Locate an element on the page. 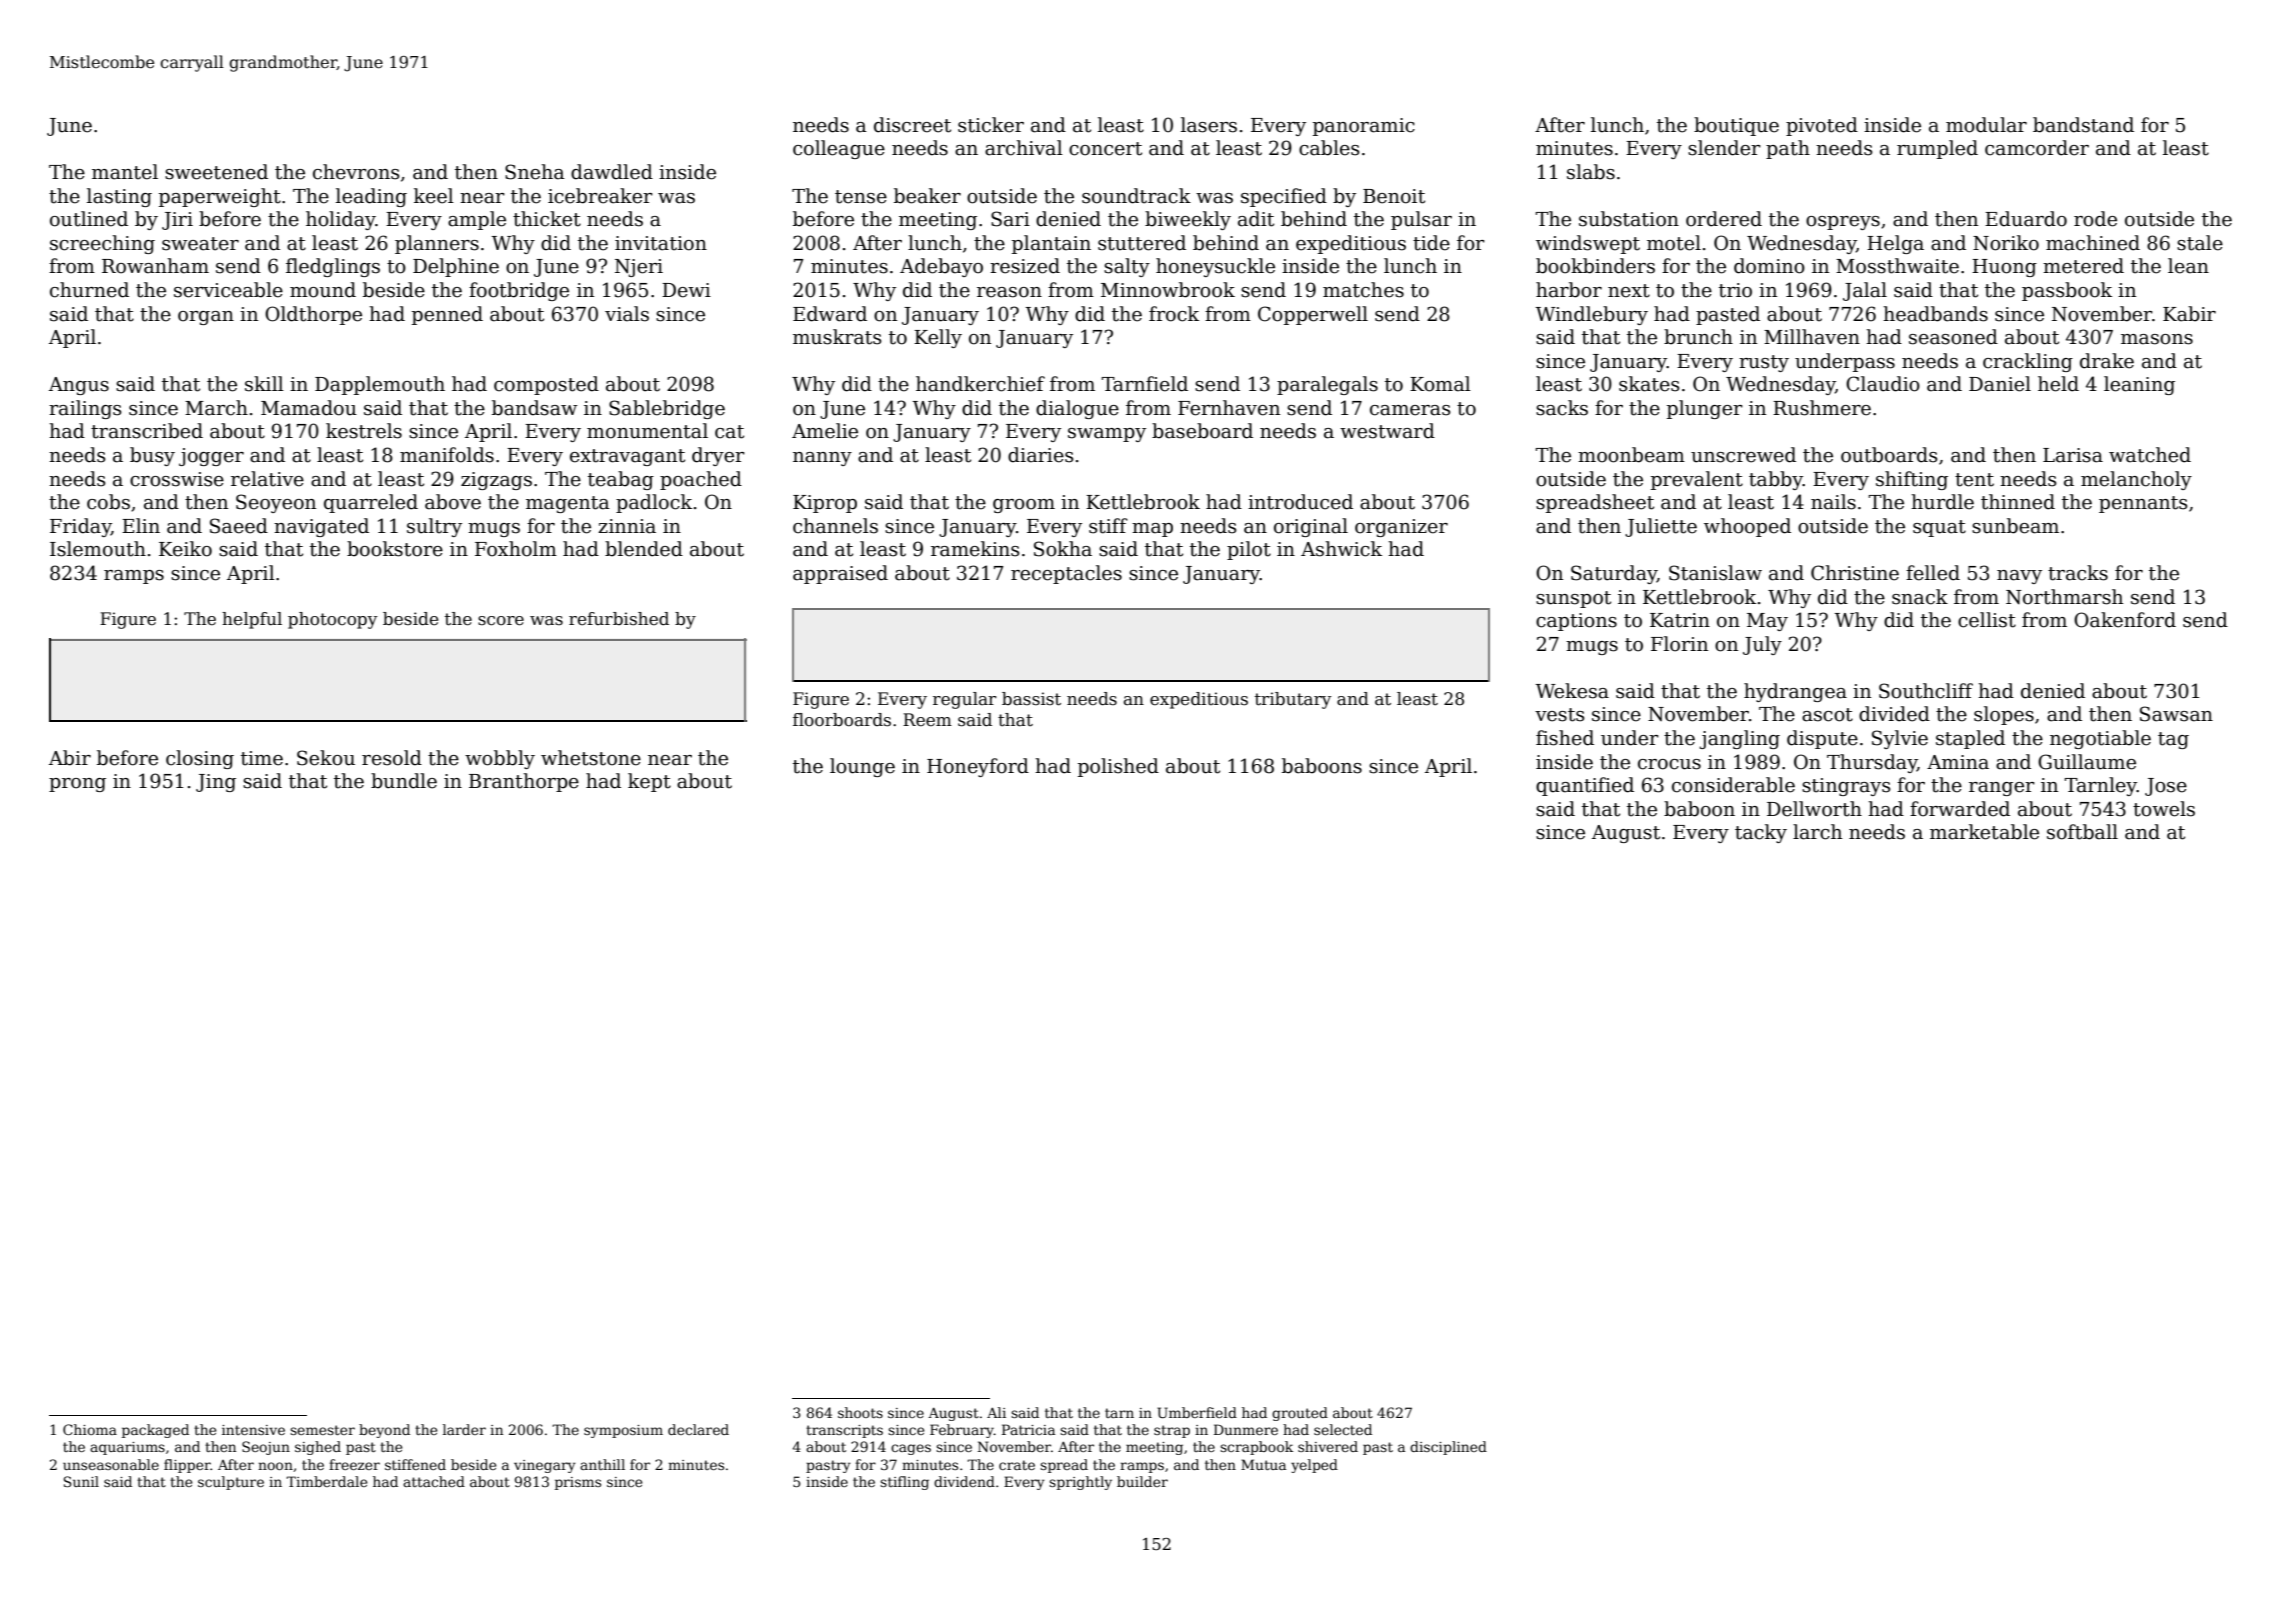  Fernhaven is located at coordinates (1229, 408).
